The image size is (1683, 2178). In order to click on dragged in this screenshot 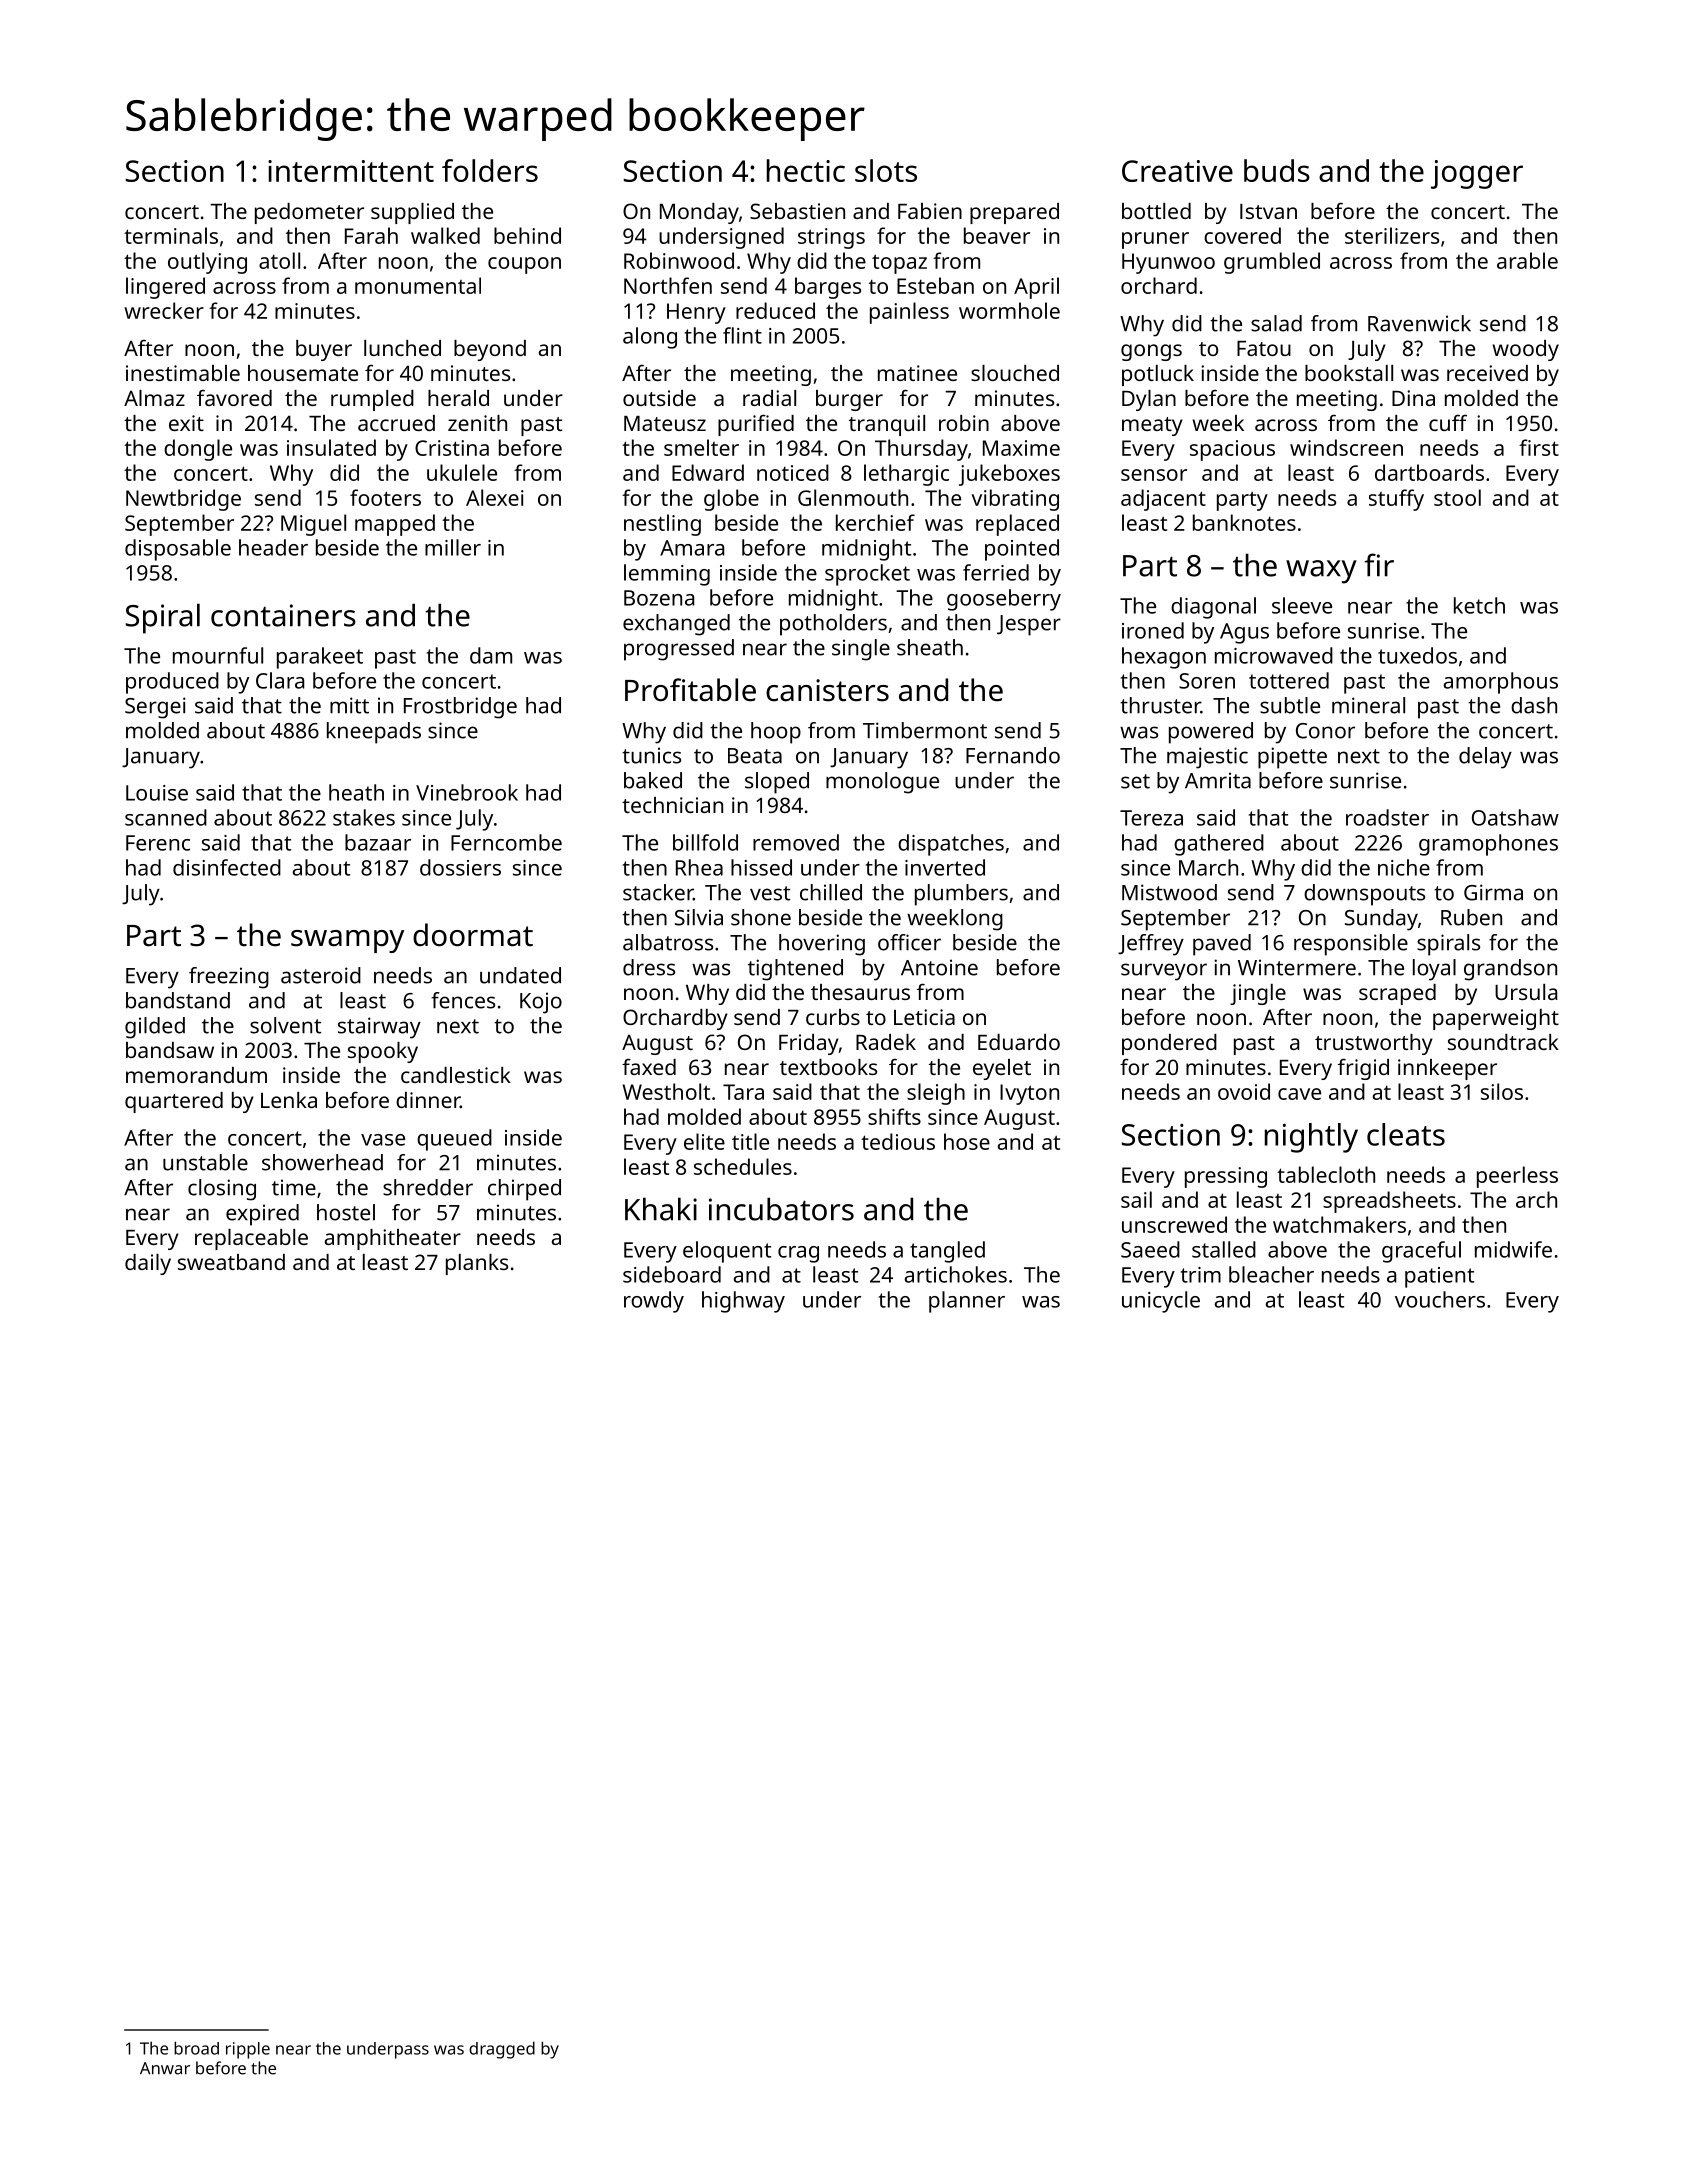, I will do `click(502, 2050)`.
